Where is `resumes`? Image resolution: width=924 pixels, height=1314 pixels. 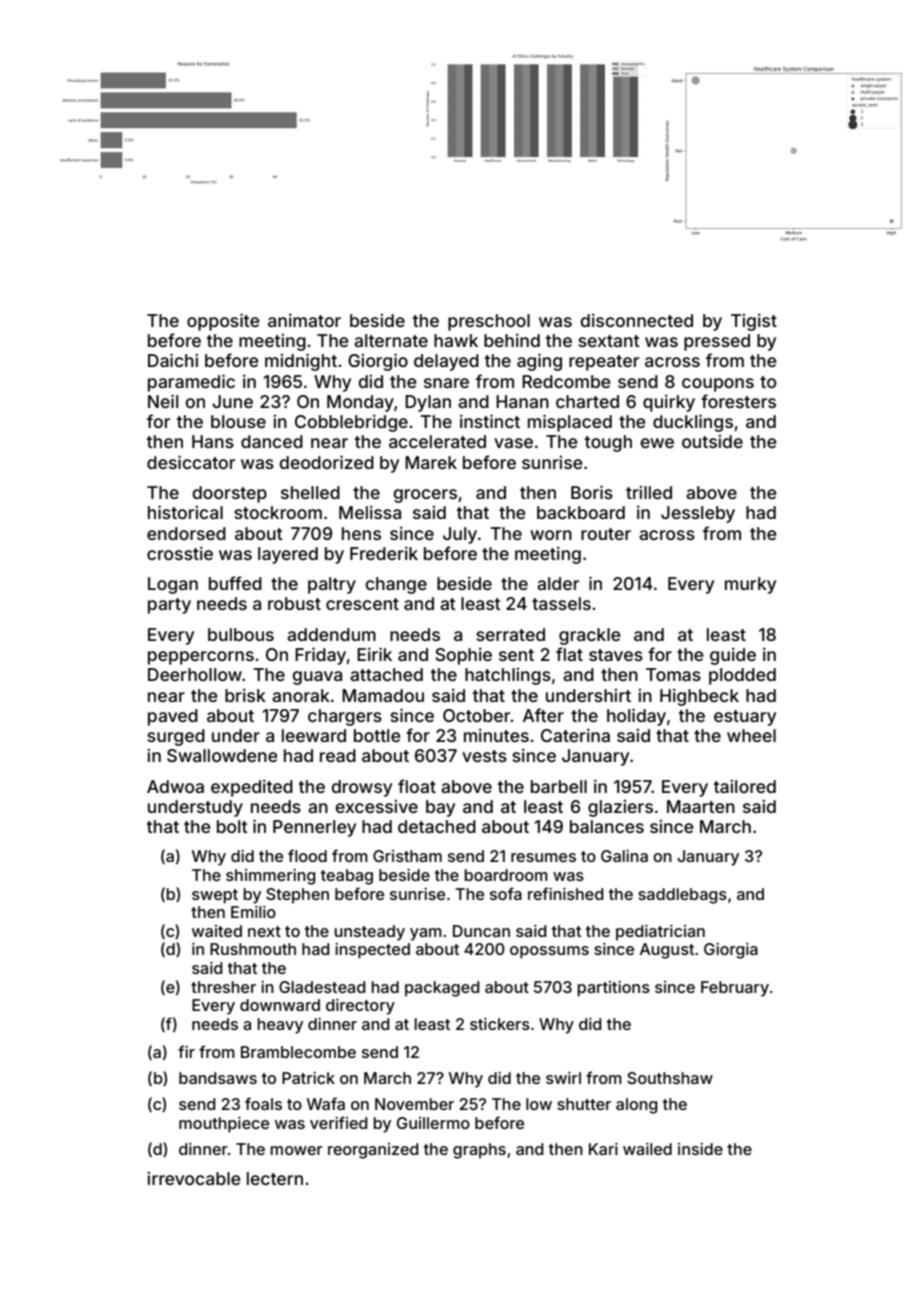
resumes is located at coordinates (543, 857).
